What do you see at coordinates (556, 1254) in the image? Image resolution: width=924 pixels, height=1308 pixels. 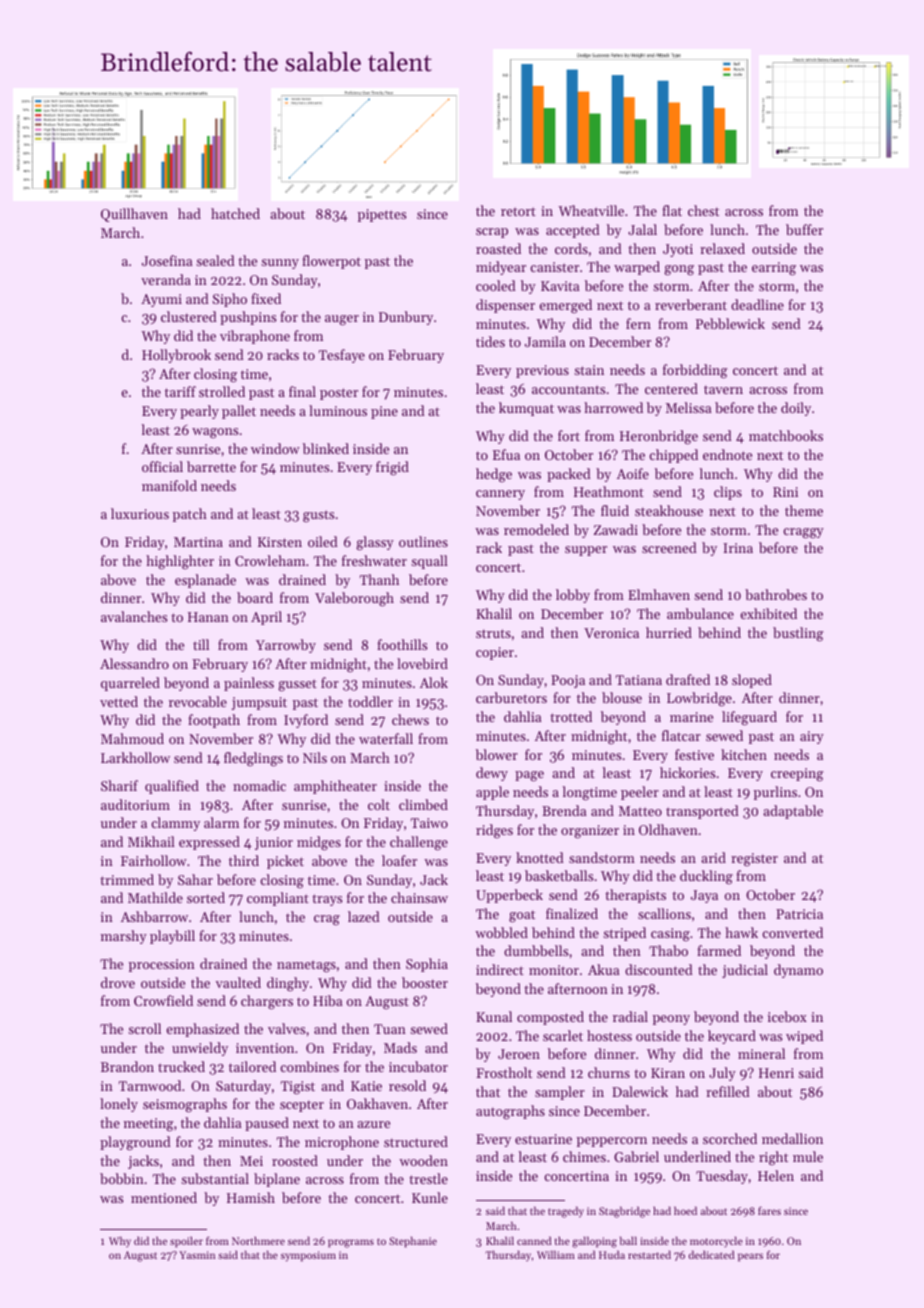 I see `William` at bounding box center [556, 1254].
